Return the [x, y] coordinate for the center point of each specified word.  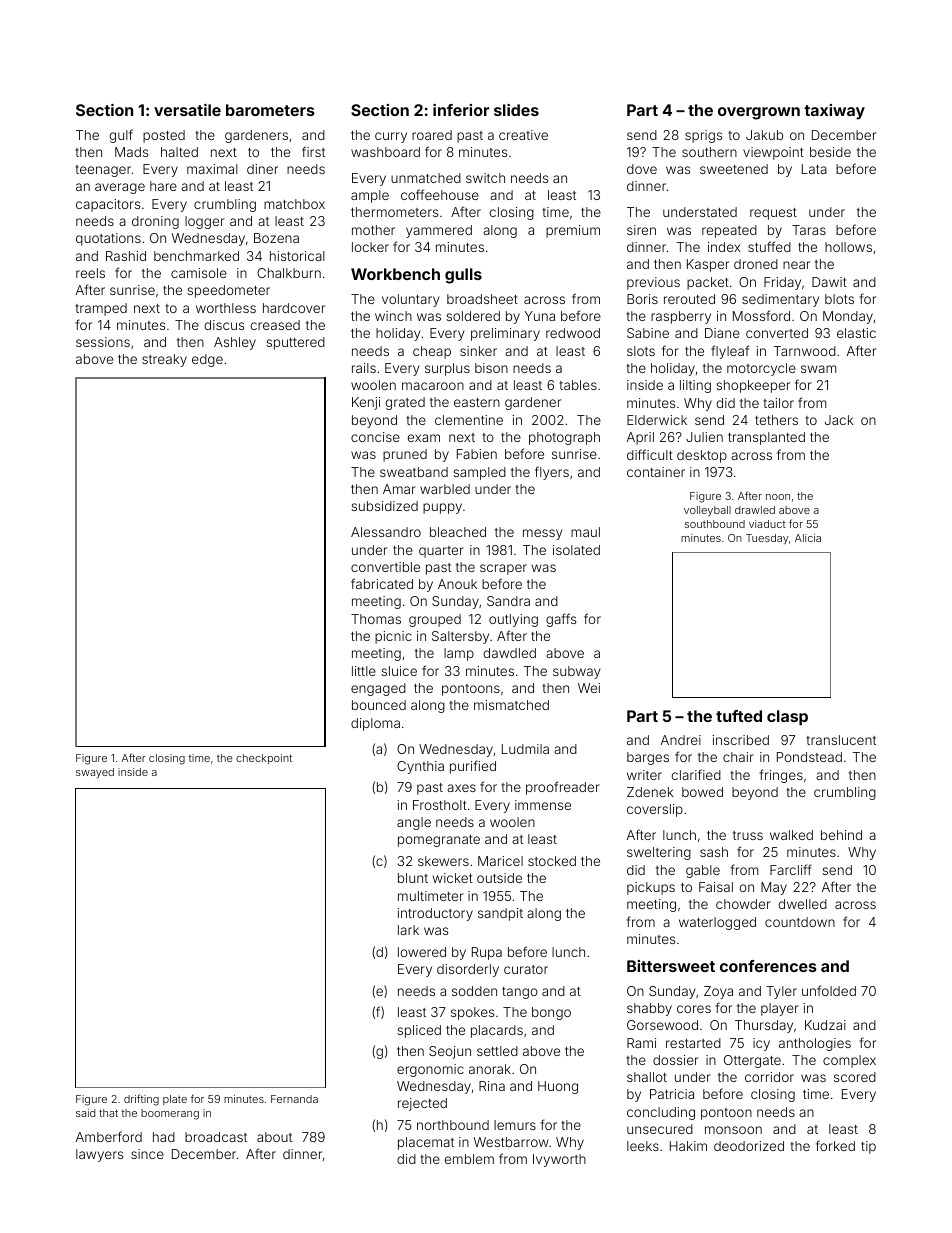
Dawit [829, 282]
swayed [95, 773]
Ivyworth [559, 1160]
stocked [552, 861]
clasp [787, 718]
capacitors [108, 205]
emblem [469, 1159]
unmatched [426, 178]
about [274, 1137]
